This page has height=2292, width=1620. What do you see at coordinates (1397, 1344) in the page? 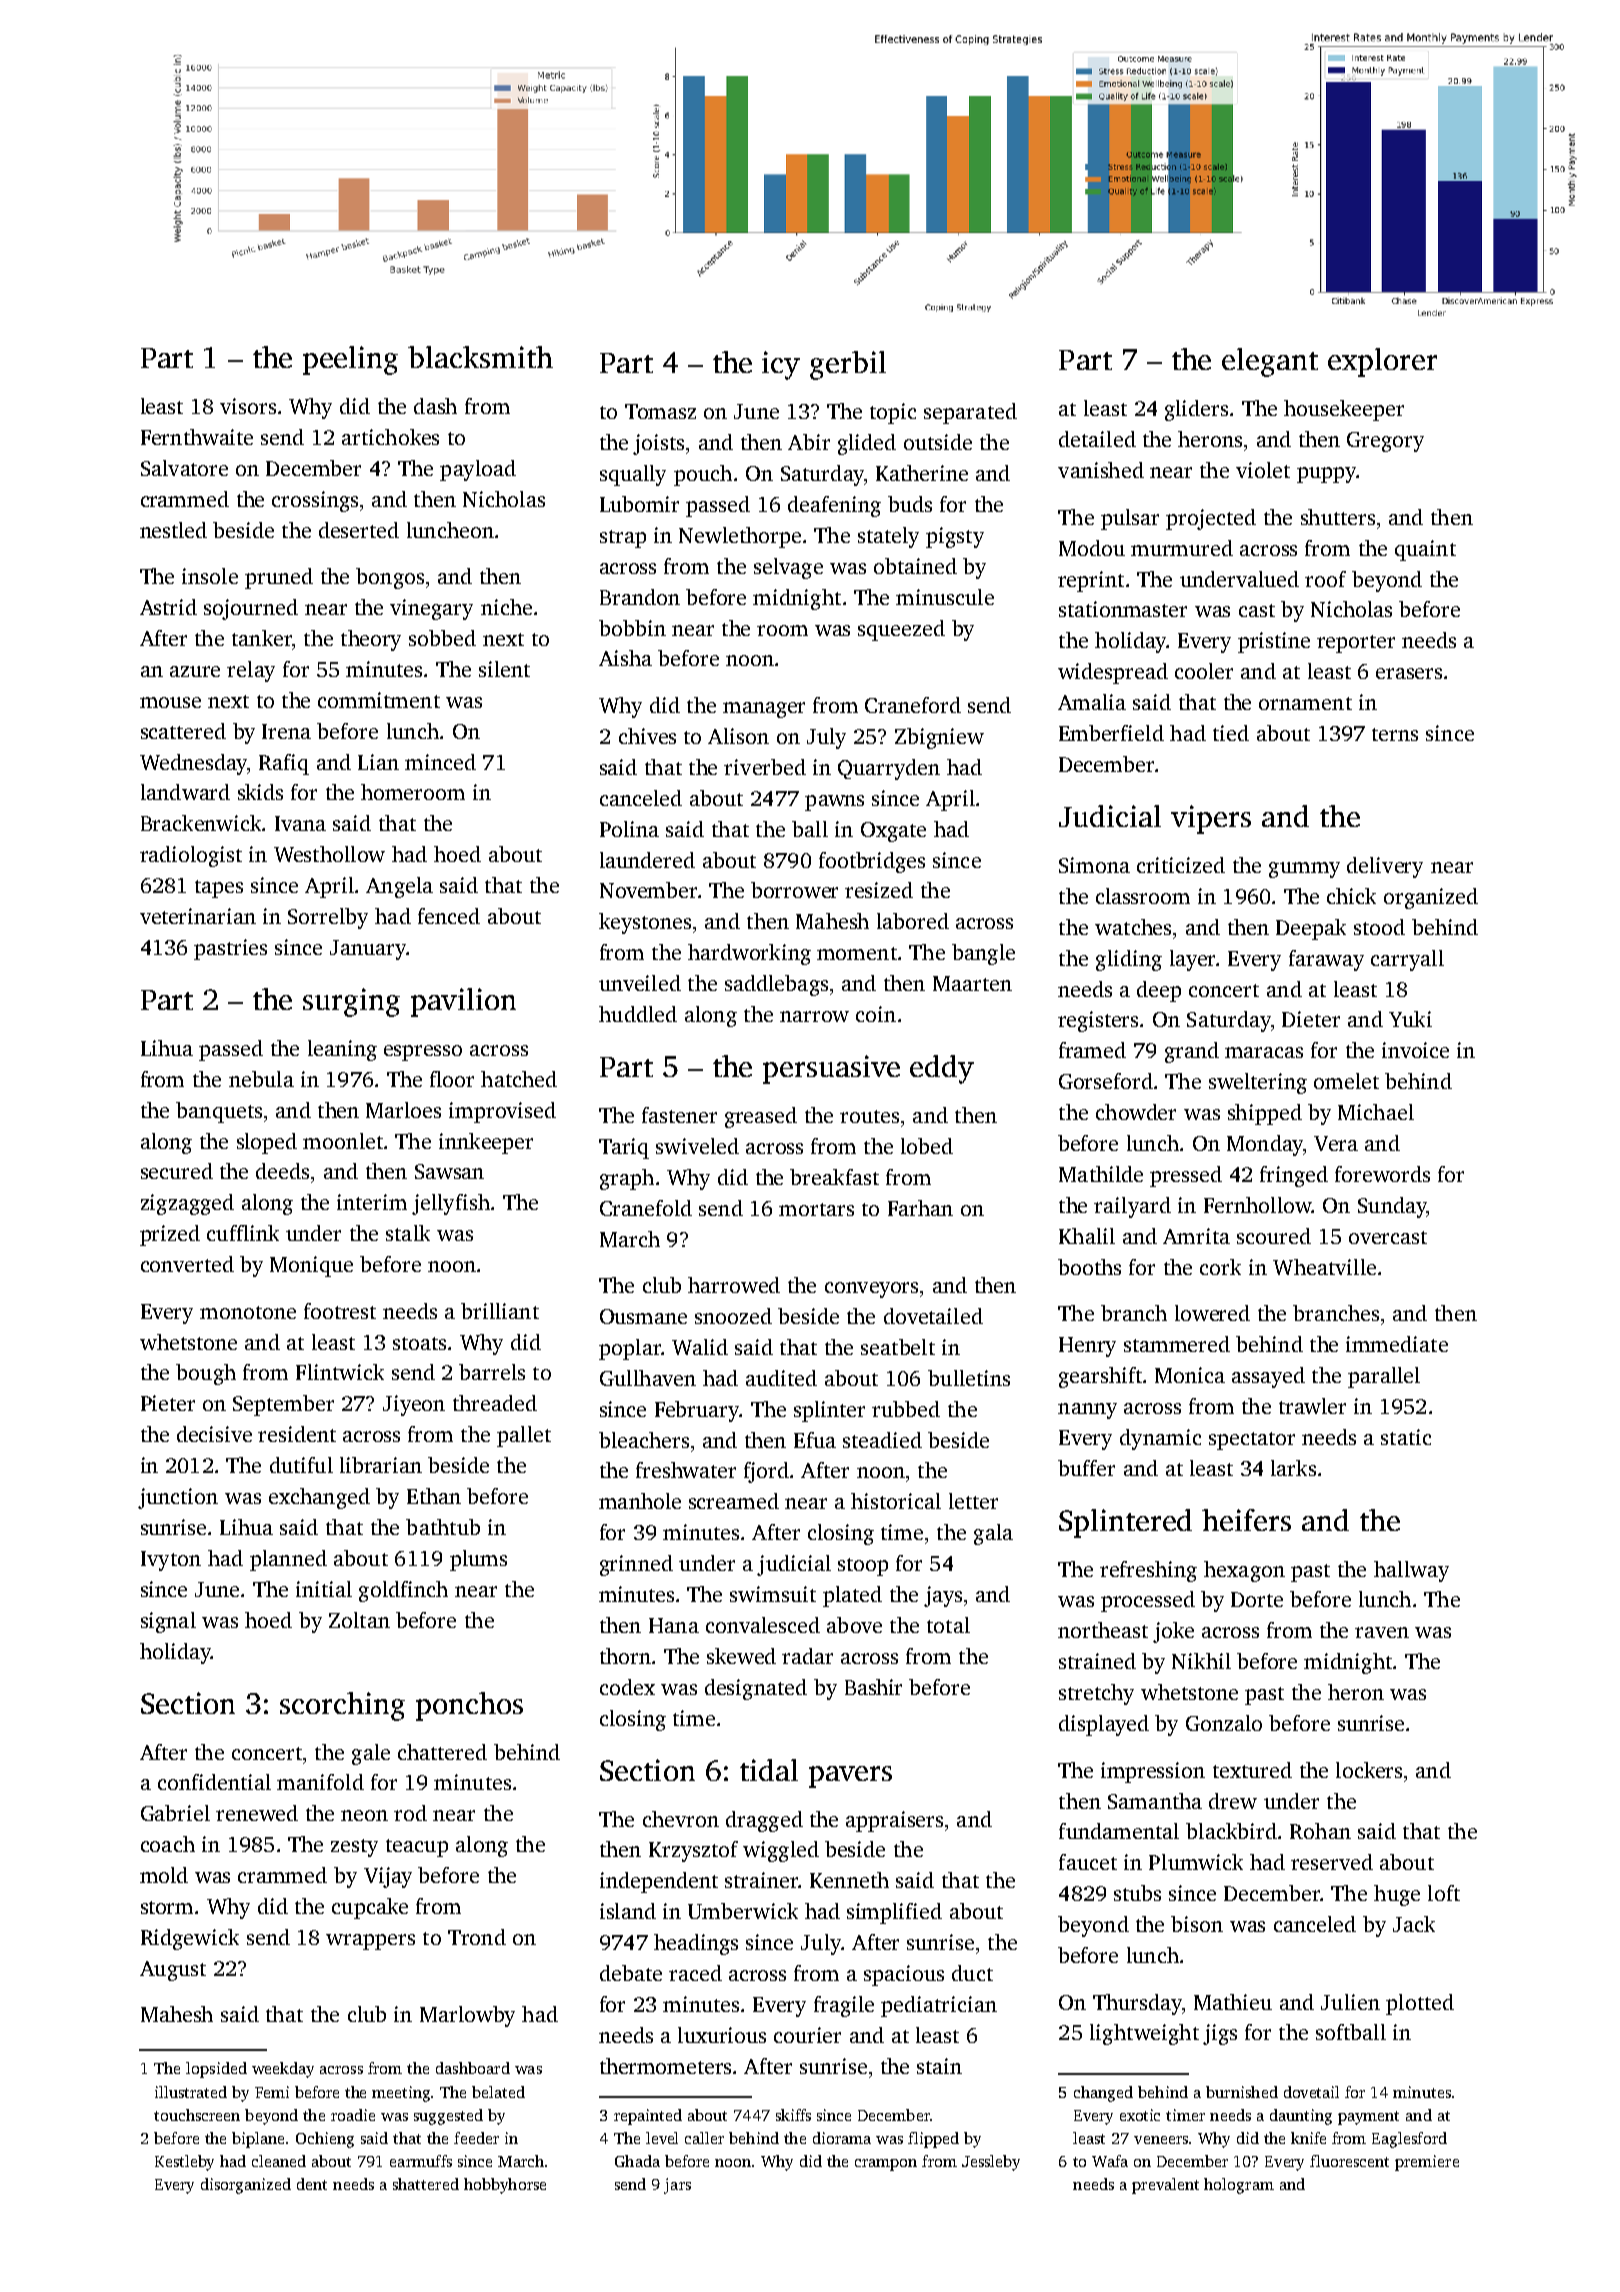
I see `immediate` at bounding box center [1397, 1344].
